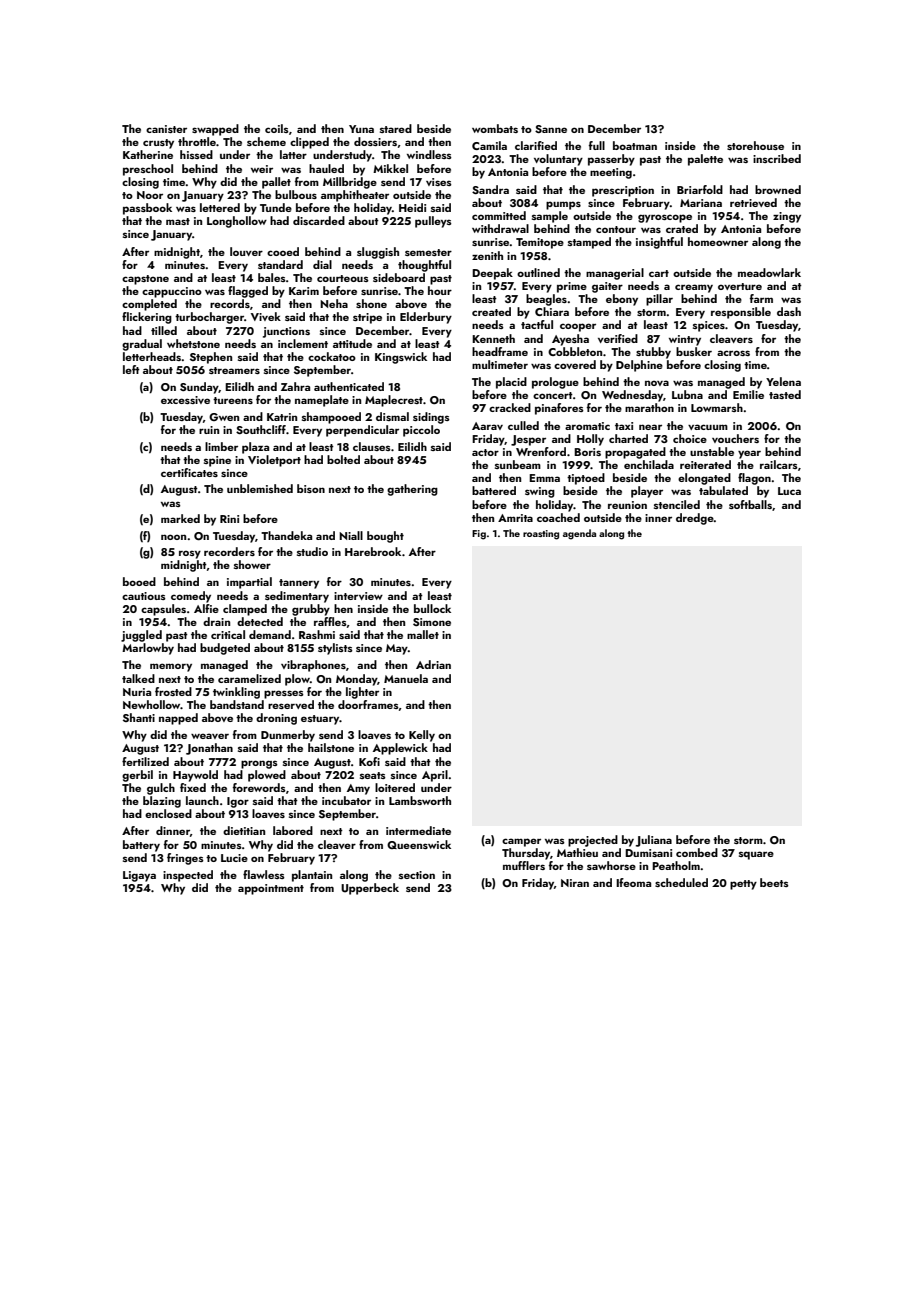 The height and width of the screenshot is (1308, 924). Describe the element at coordinates (249, 583) in the screenshot. I see `impartial` at that location.
